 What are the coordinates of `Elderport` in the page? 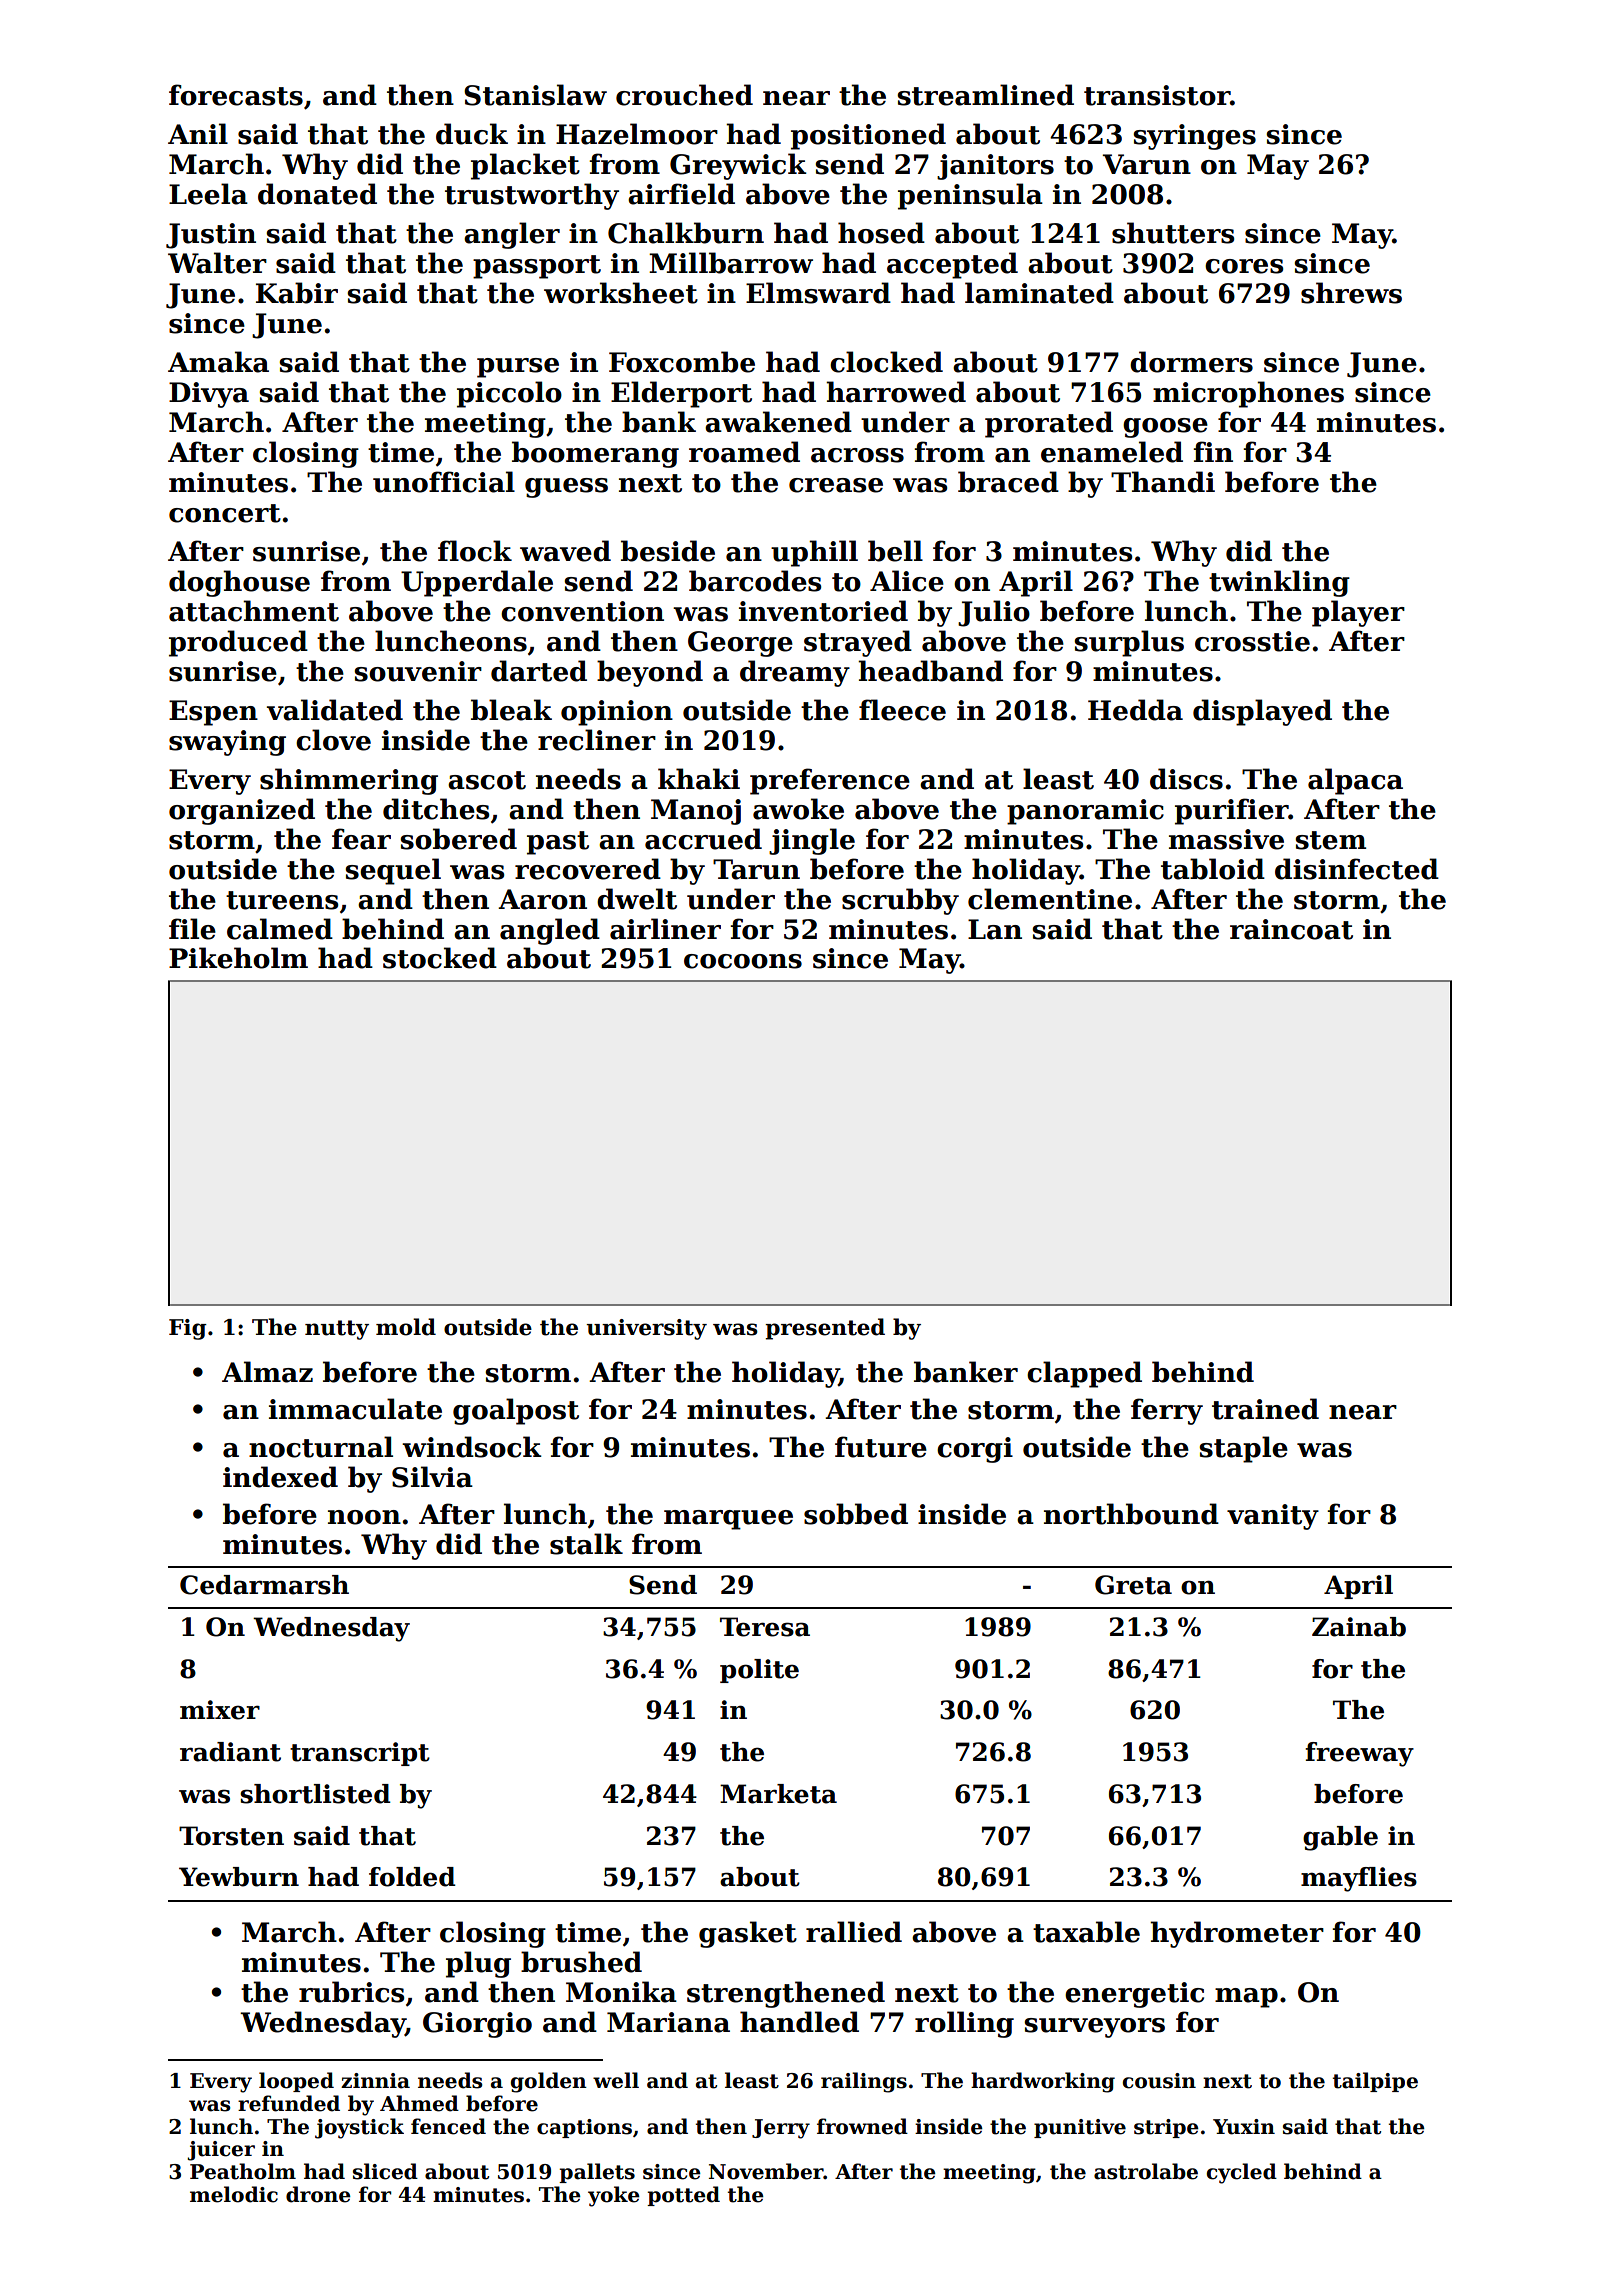 It's located at (681, 394).
